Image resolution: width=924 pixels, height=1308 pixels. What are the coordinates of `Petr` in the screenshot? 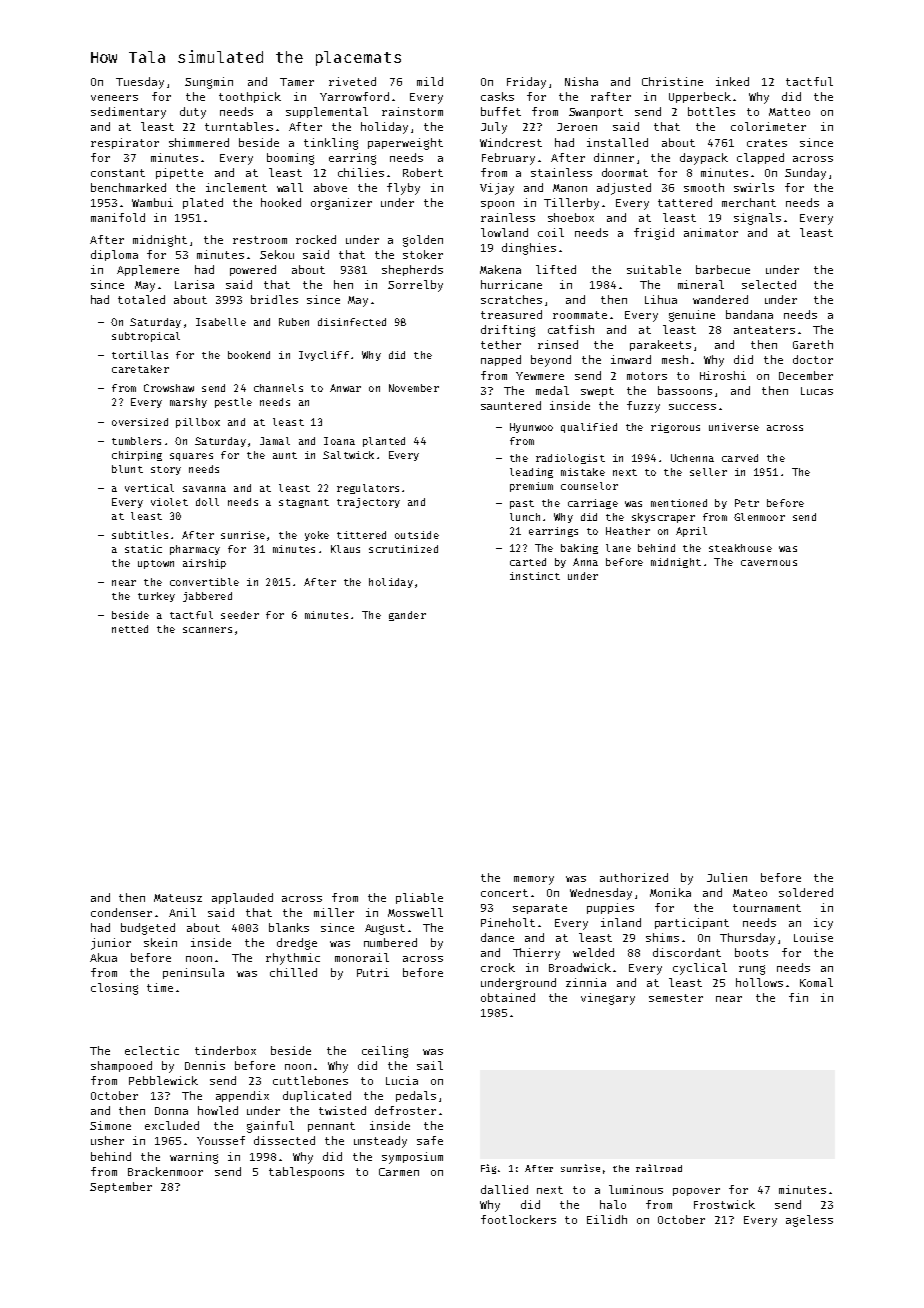 It's located at (747, 503).
